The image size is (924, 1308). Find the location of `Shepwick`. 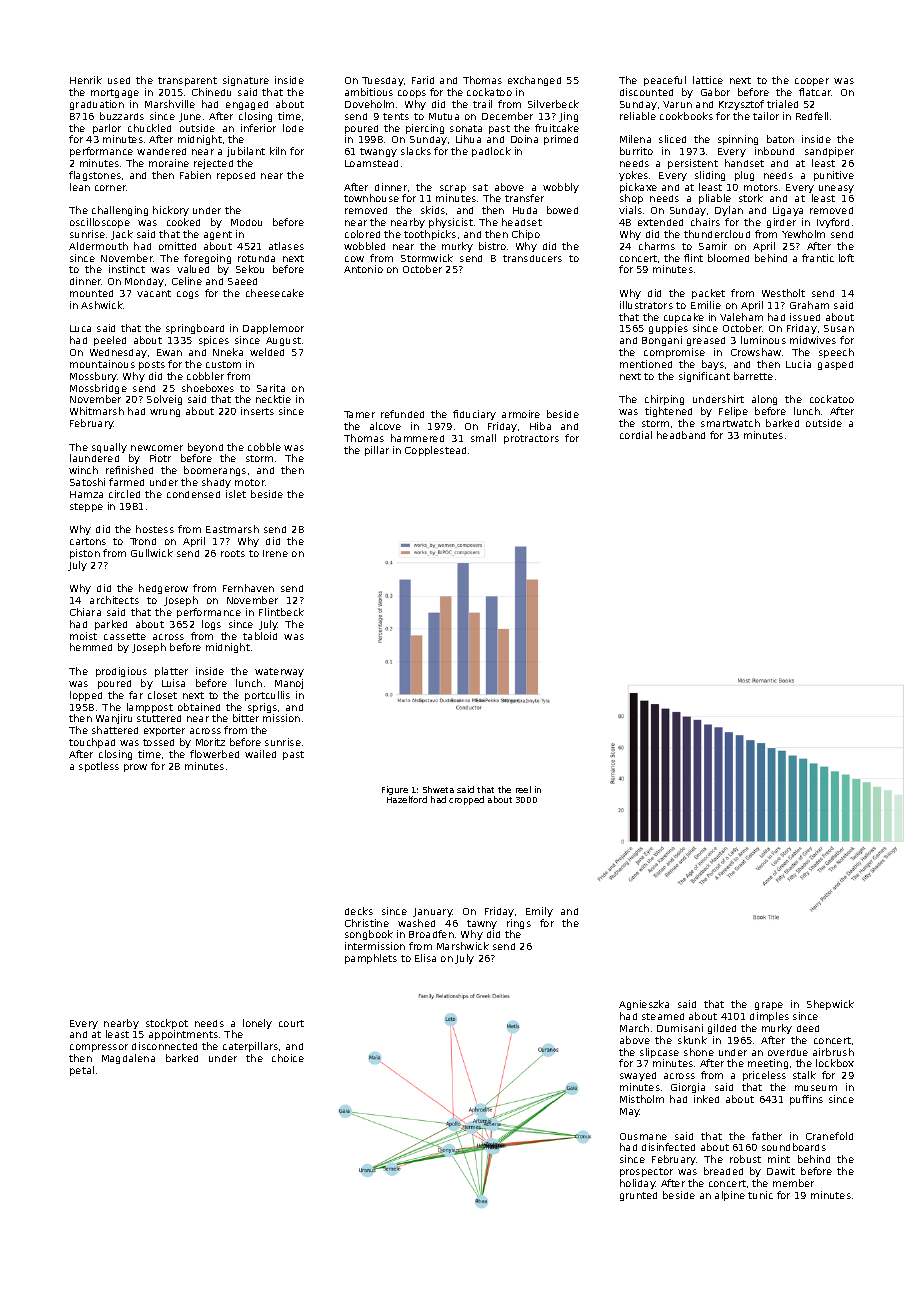

Shepwick is located at coordinates (830, 1005).
